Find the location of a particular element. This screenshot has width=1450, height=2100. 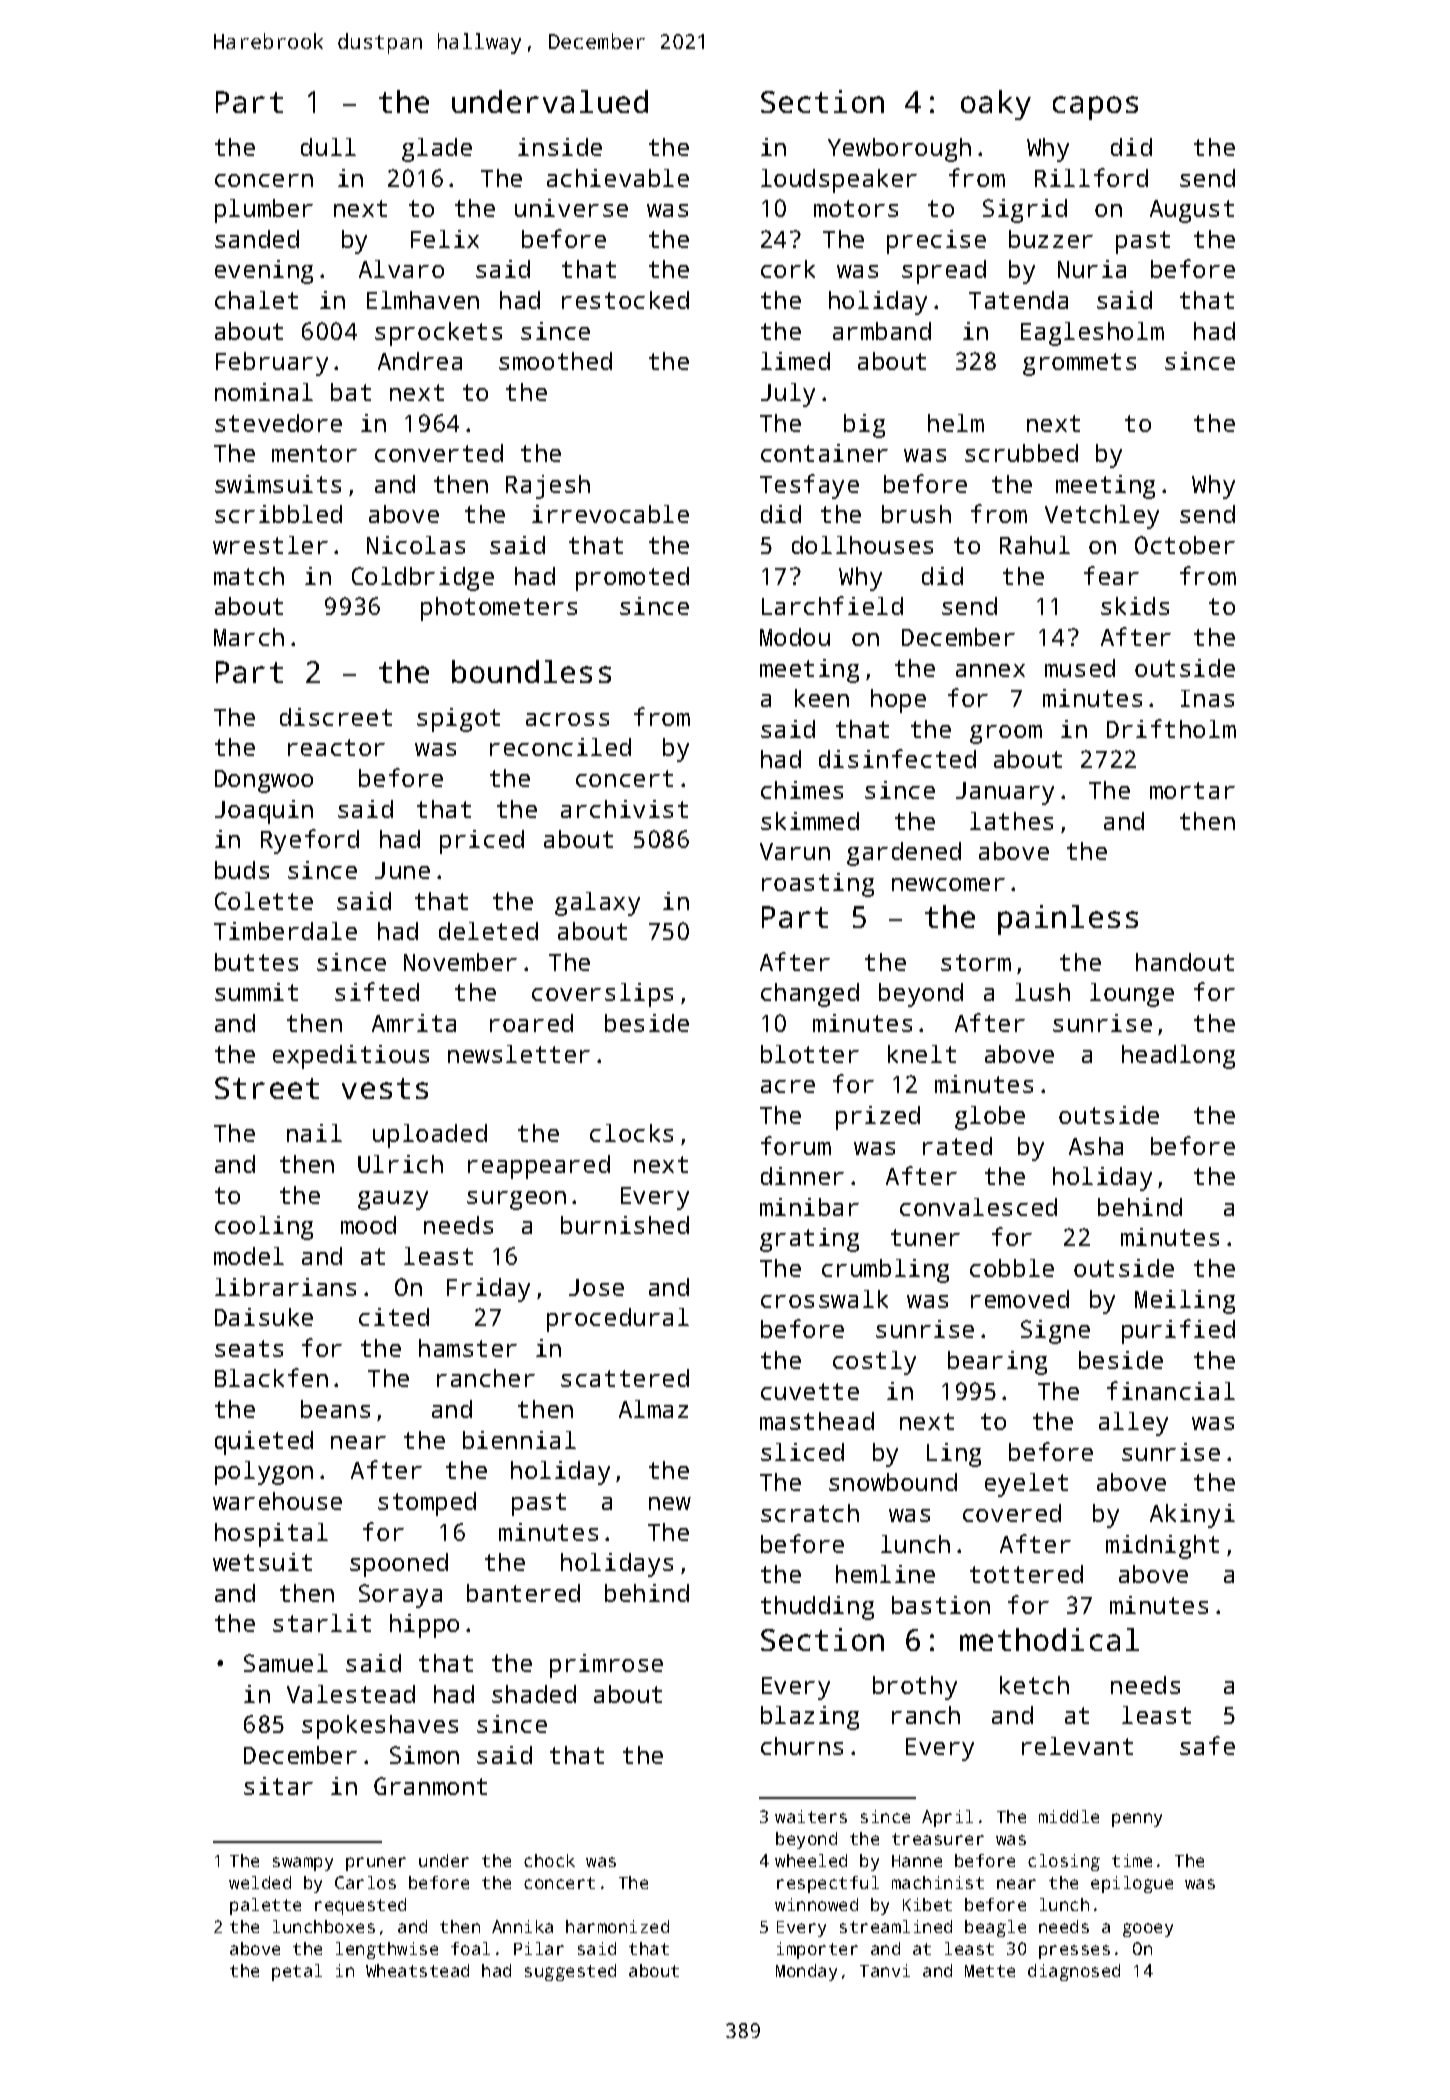

dull is located at coordinates (328, 147).
